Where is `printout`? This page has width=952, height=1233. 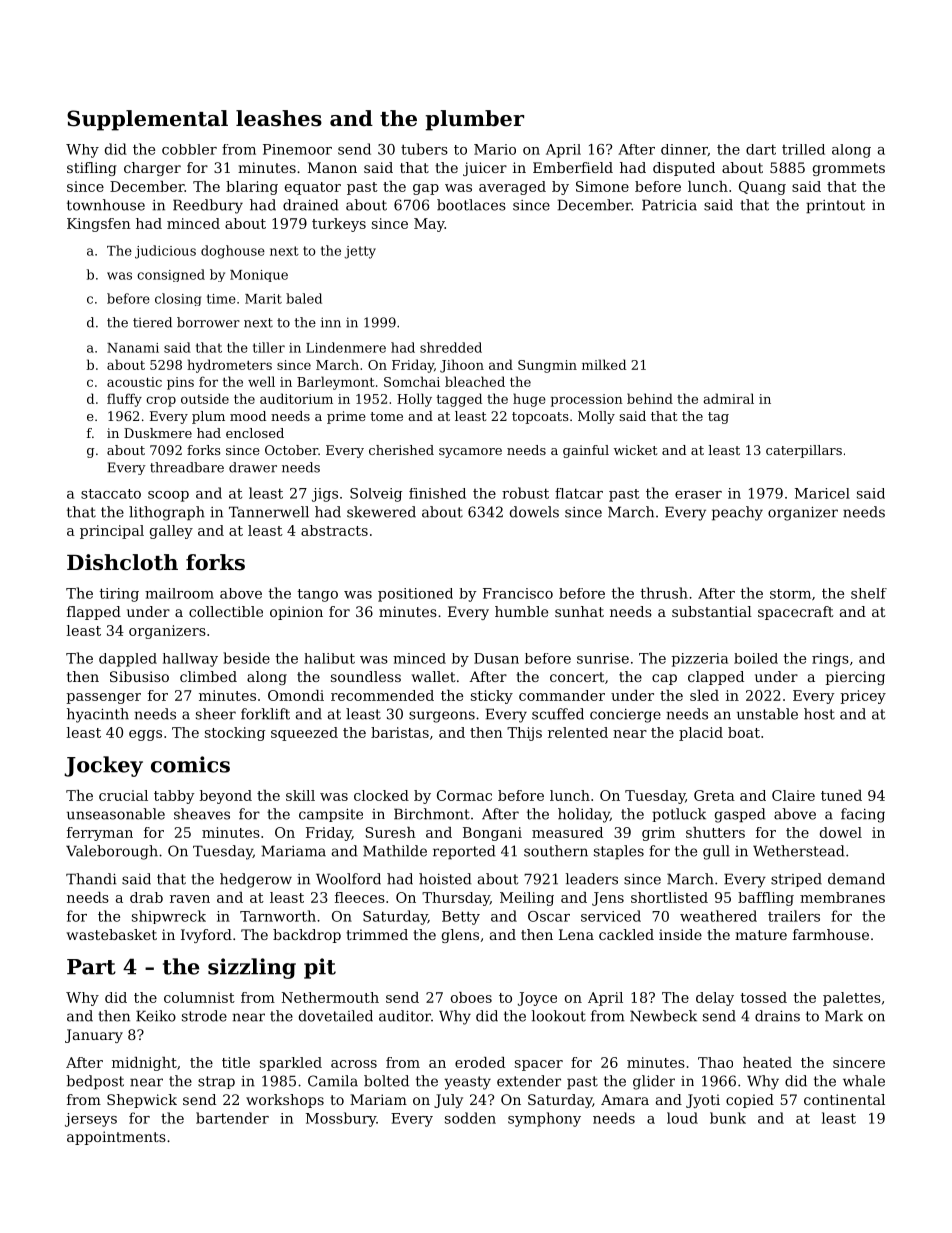 printout is located at coordinates (835, 207).
